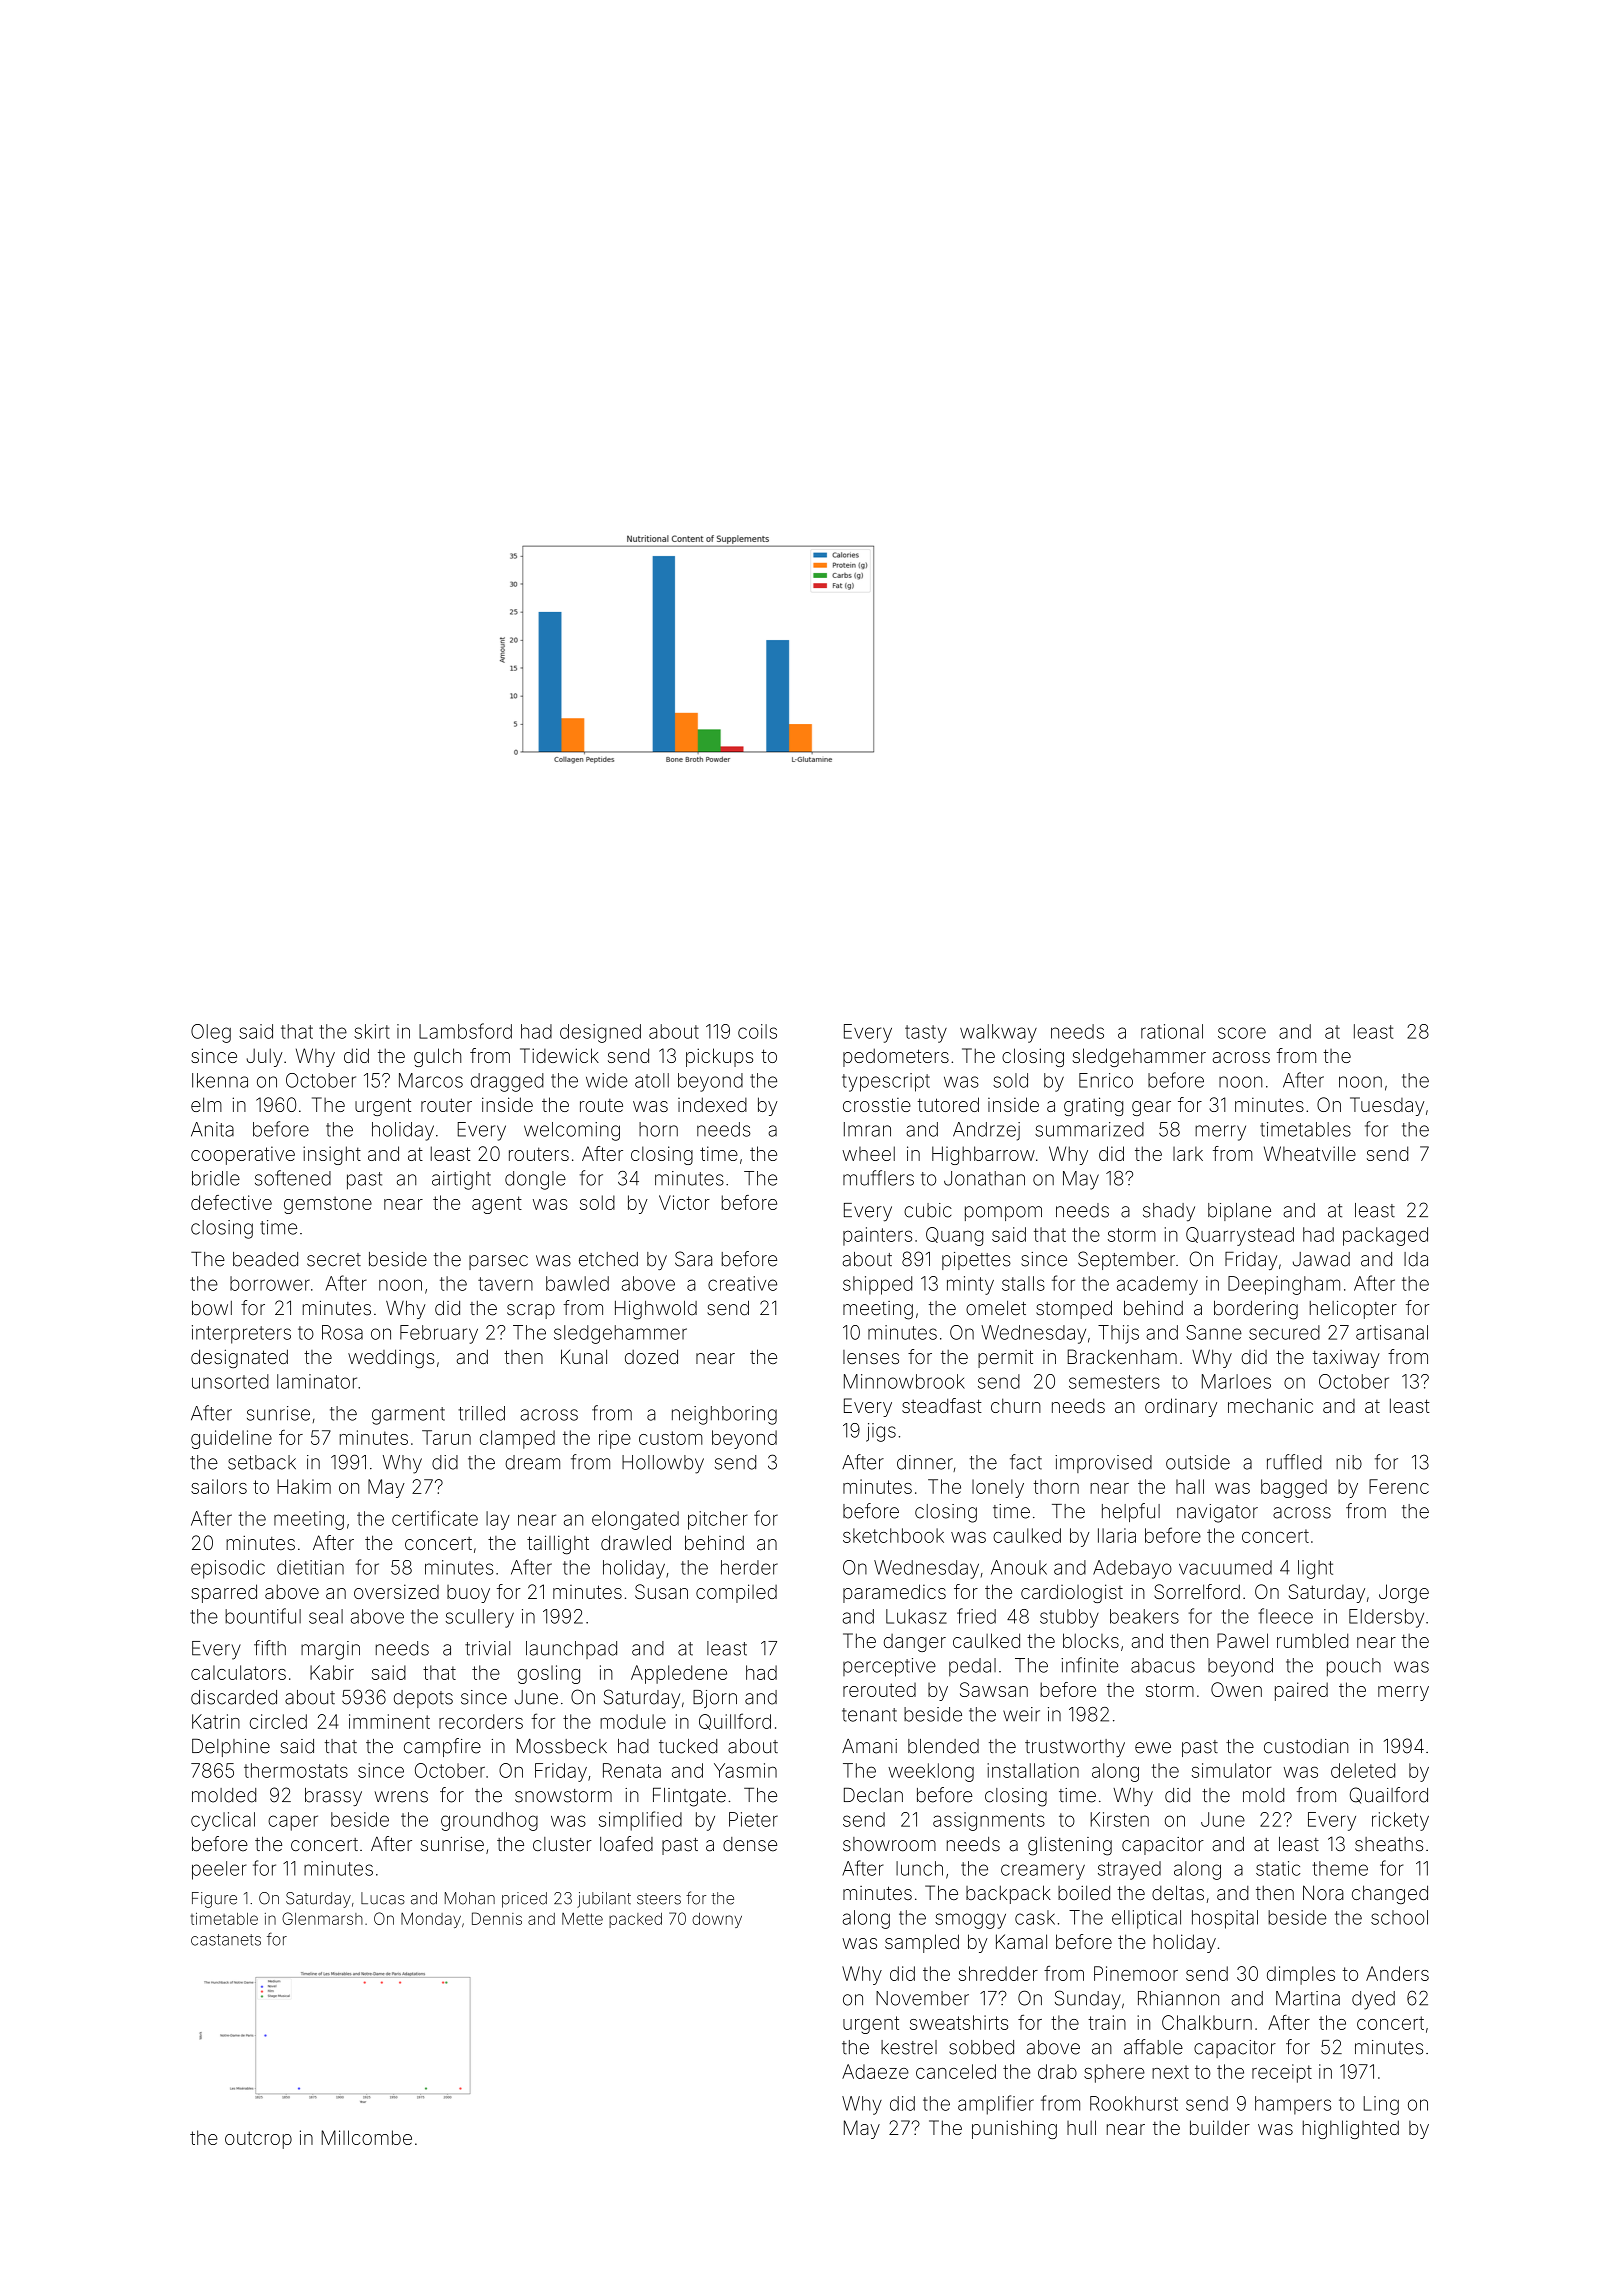  What do you see at coordinates (1005, 1359) in the image?
I see `permit` at bounding box center [1005, 1359].
